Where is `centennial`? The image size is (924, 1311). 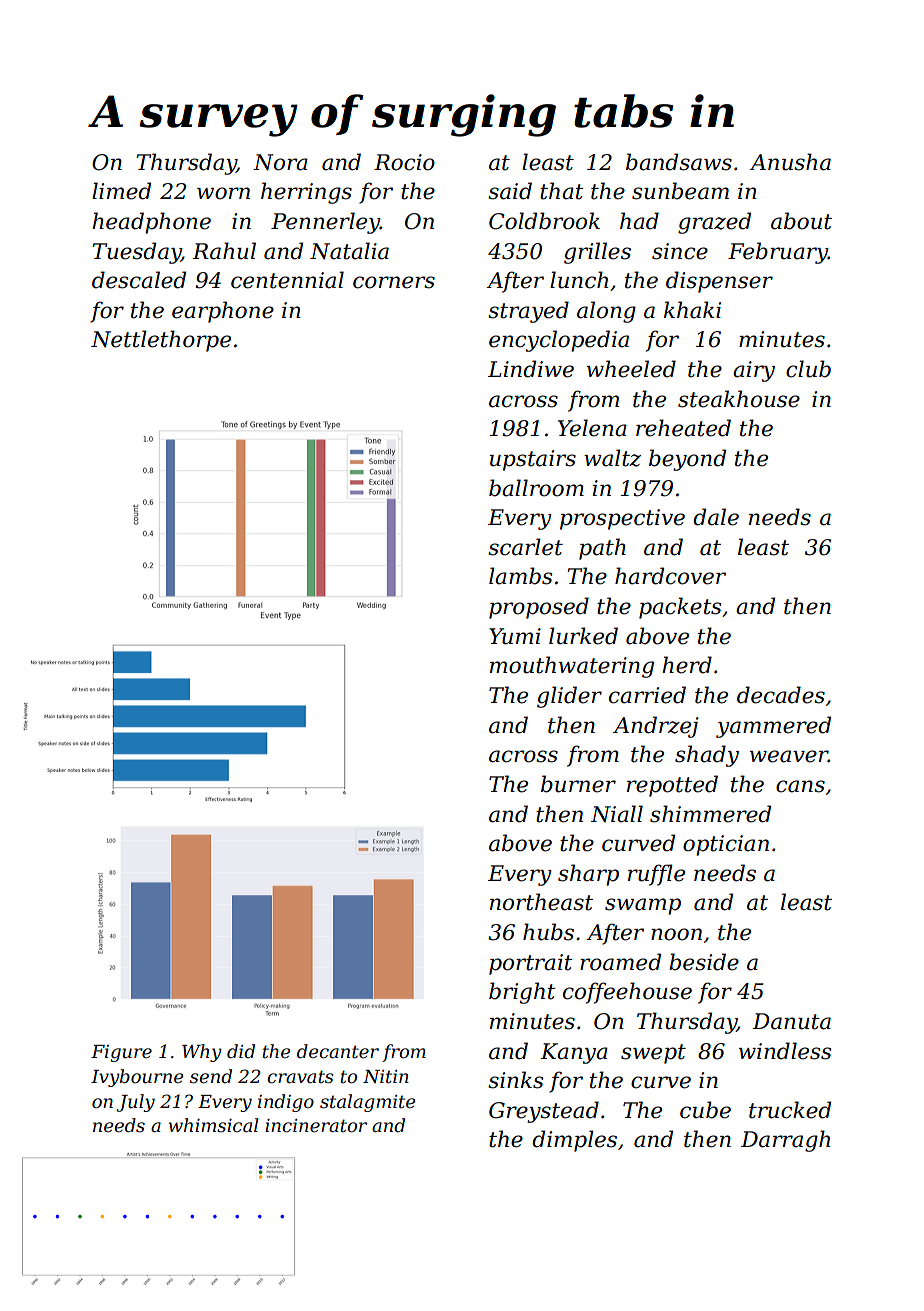 centennial is located at coordinates (287, 280).
